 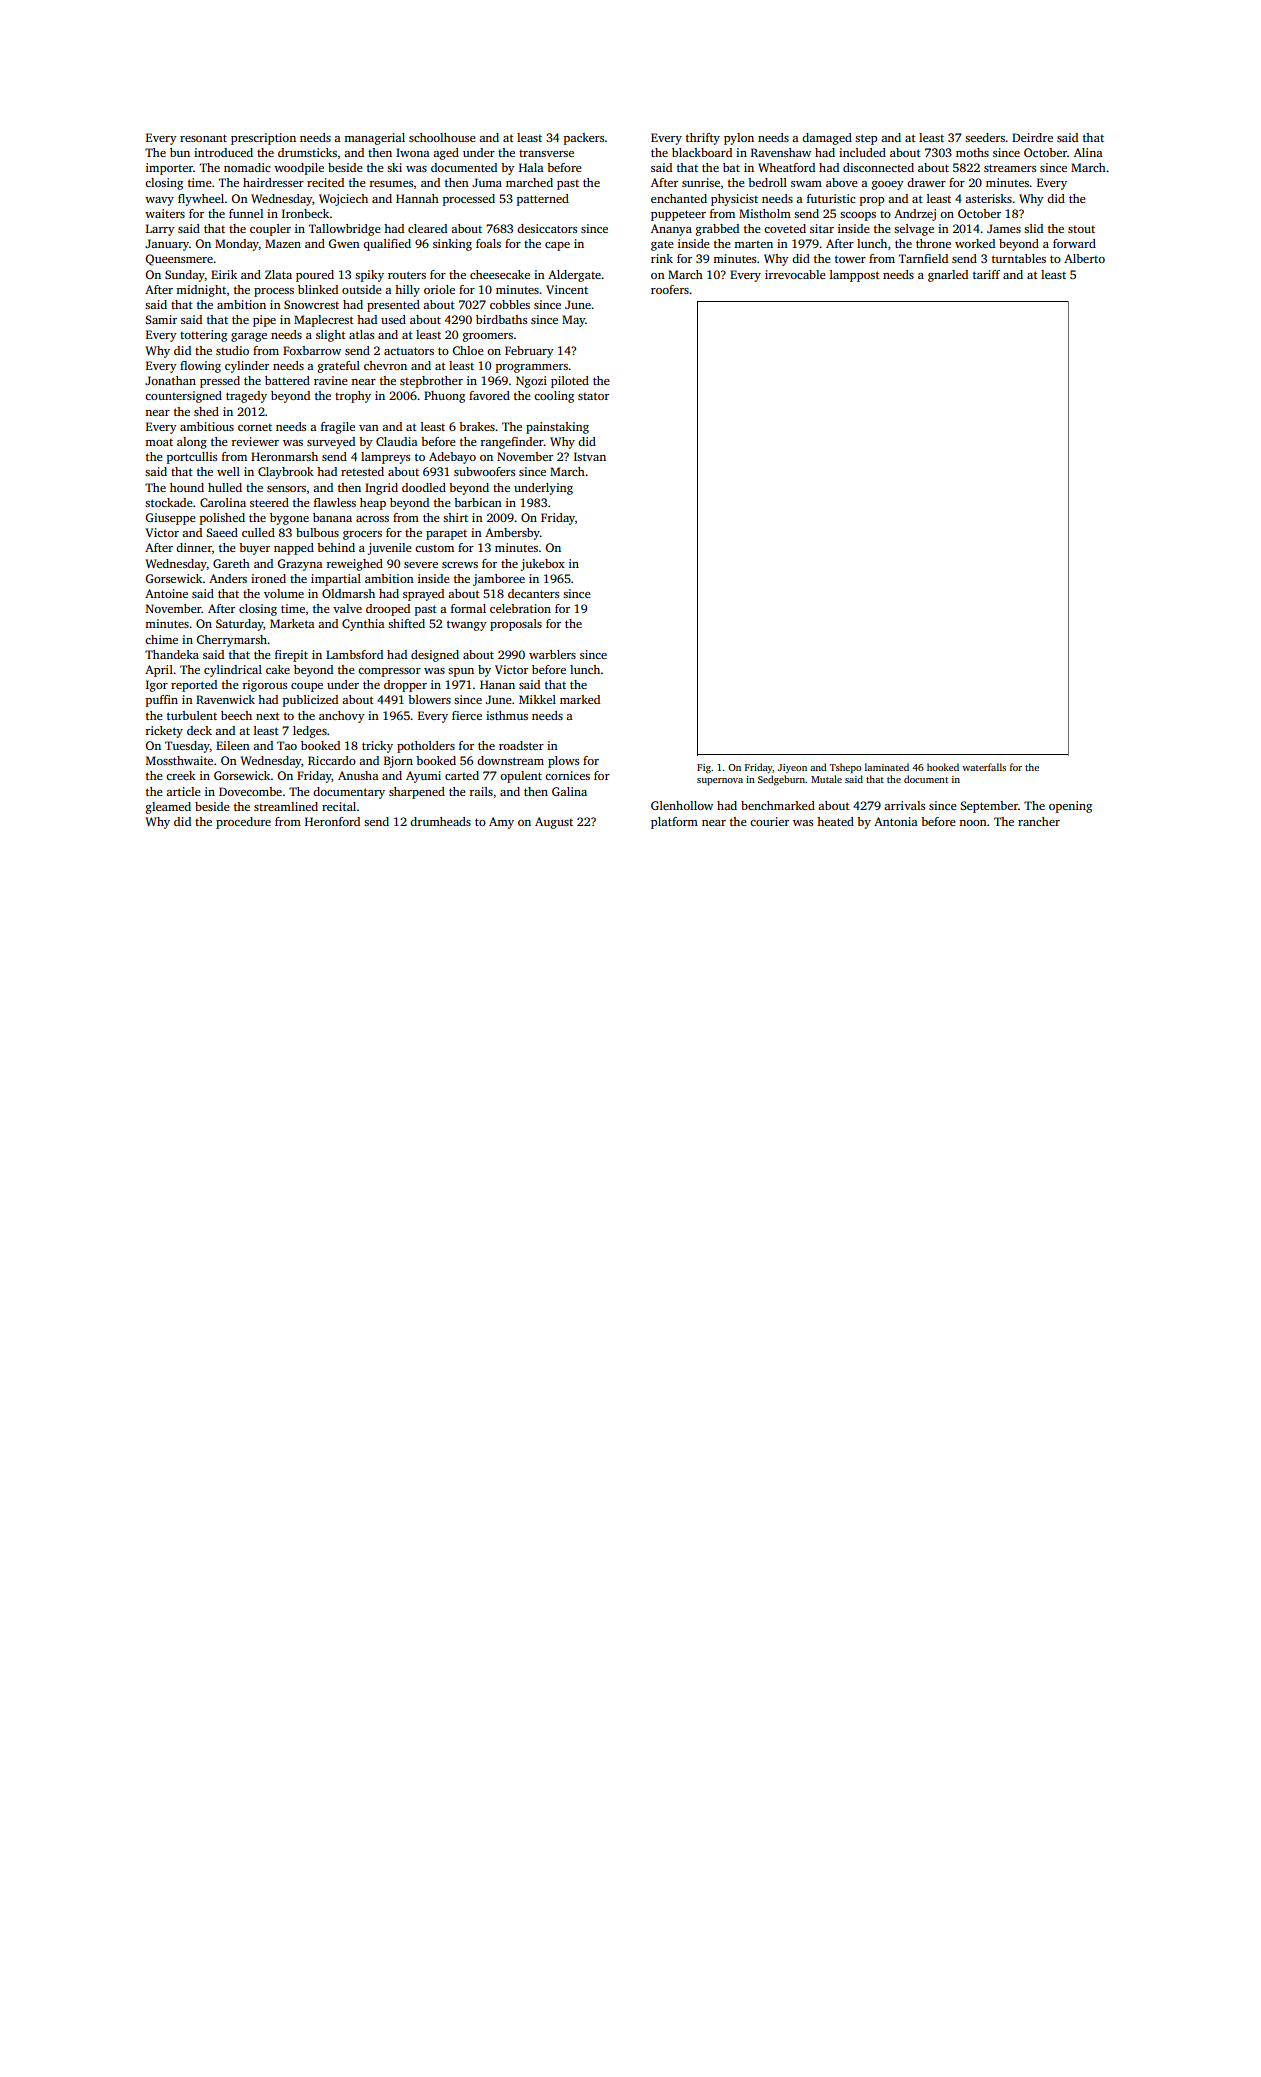 I want to click on Heronford, so click(x=332, y=821).
